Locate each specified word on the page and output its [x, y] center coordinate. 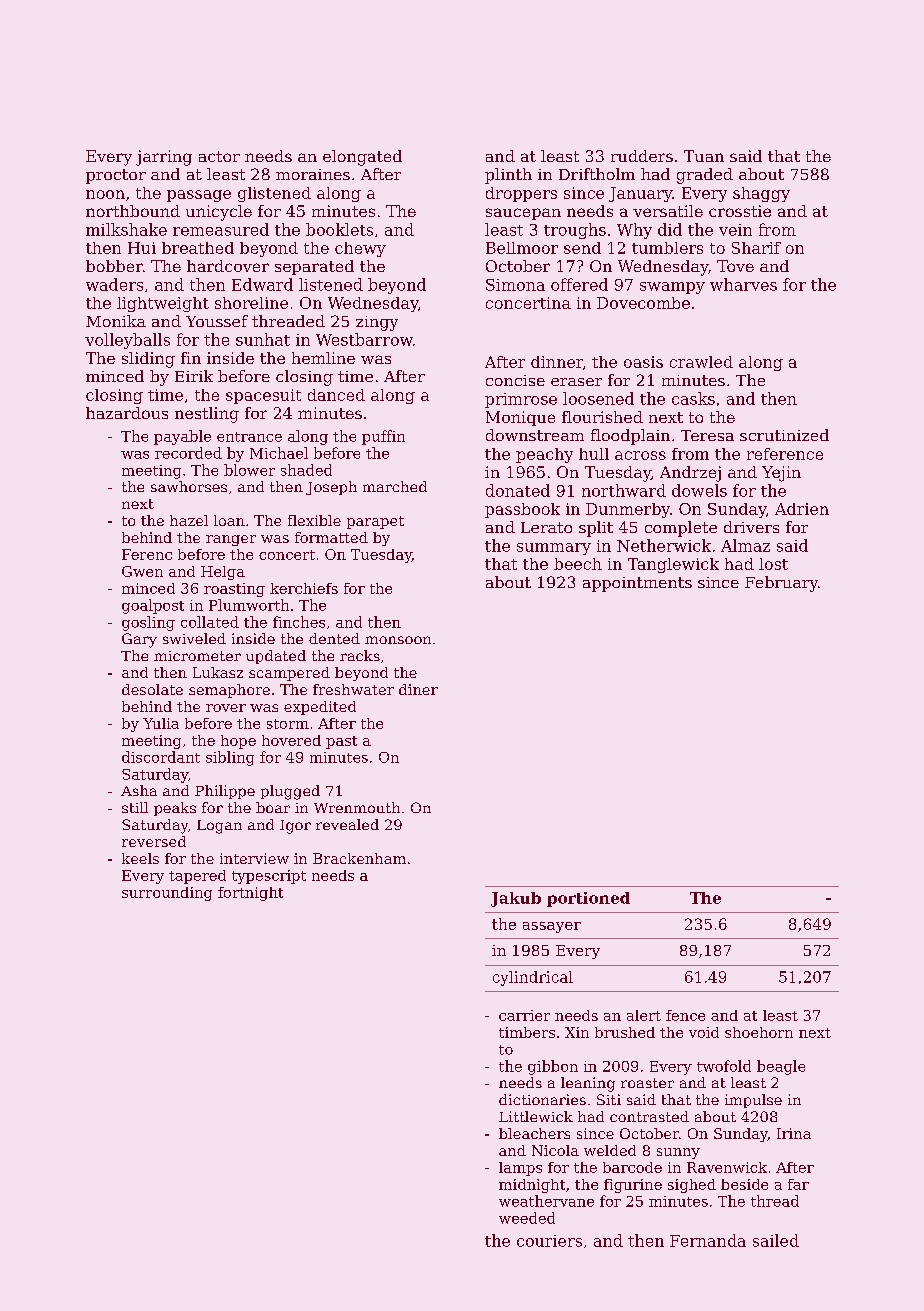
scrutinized [784, 435]
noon [105, 194]
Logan [219, 827]
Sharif [756, 248]
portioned [588, 899]
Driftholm [597, 174]
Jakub [516, 899]
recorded [188, 453]
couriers [549, 1241]
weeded [527, 1218]
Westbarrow [364, 339]
